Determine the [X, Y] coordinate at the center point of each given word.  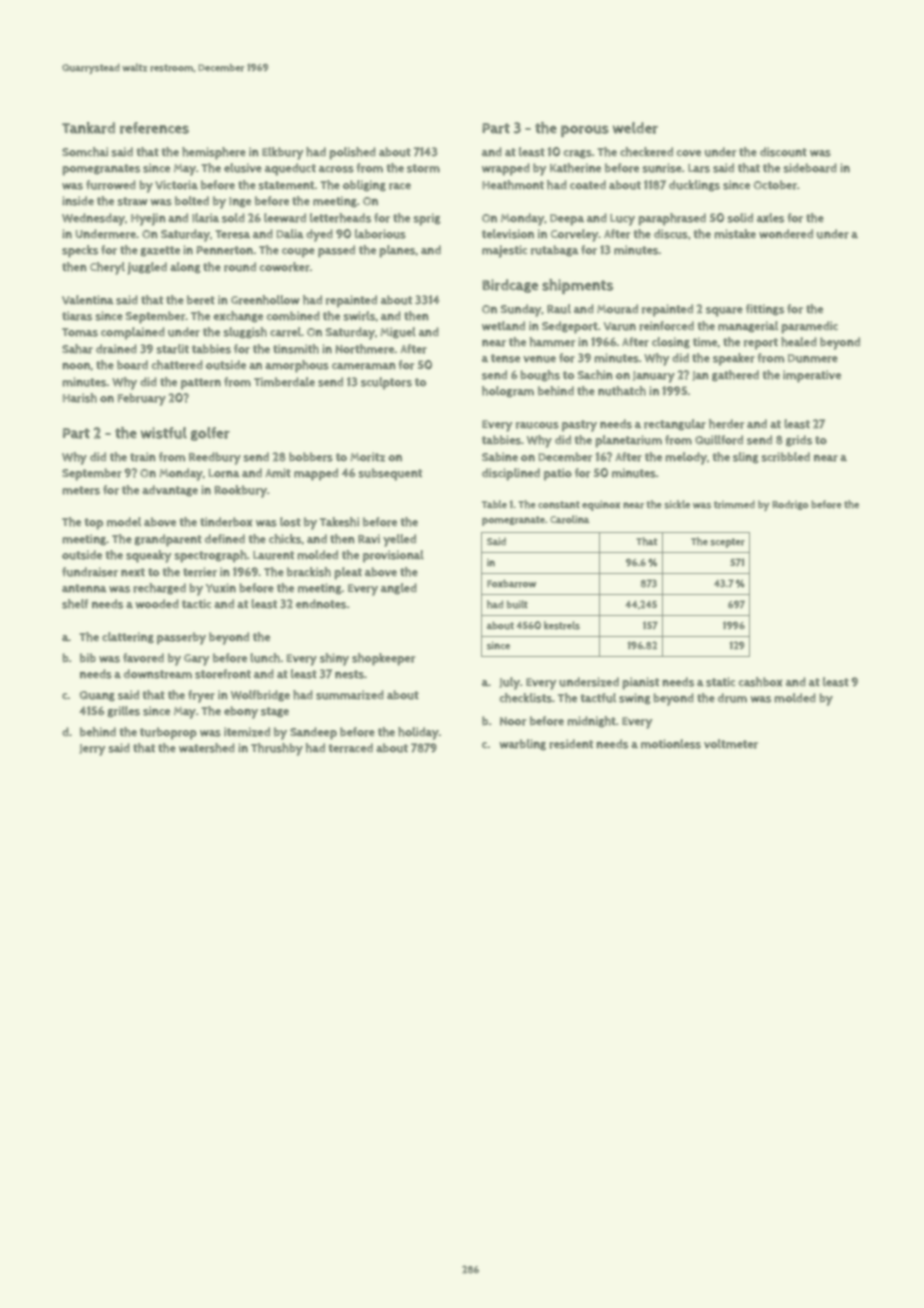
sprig [426, 219]
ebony [241, 712]
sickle [677, 504]
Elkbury [282, 153]
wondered [786, 234]
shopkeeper [383, 659]
